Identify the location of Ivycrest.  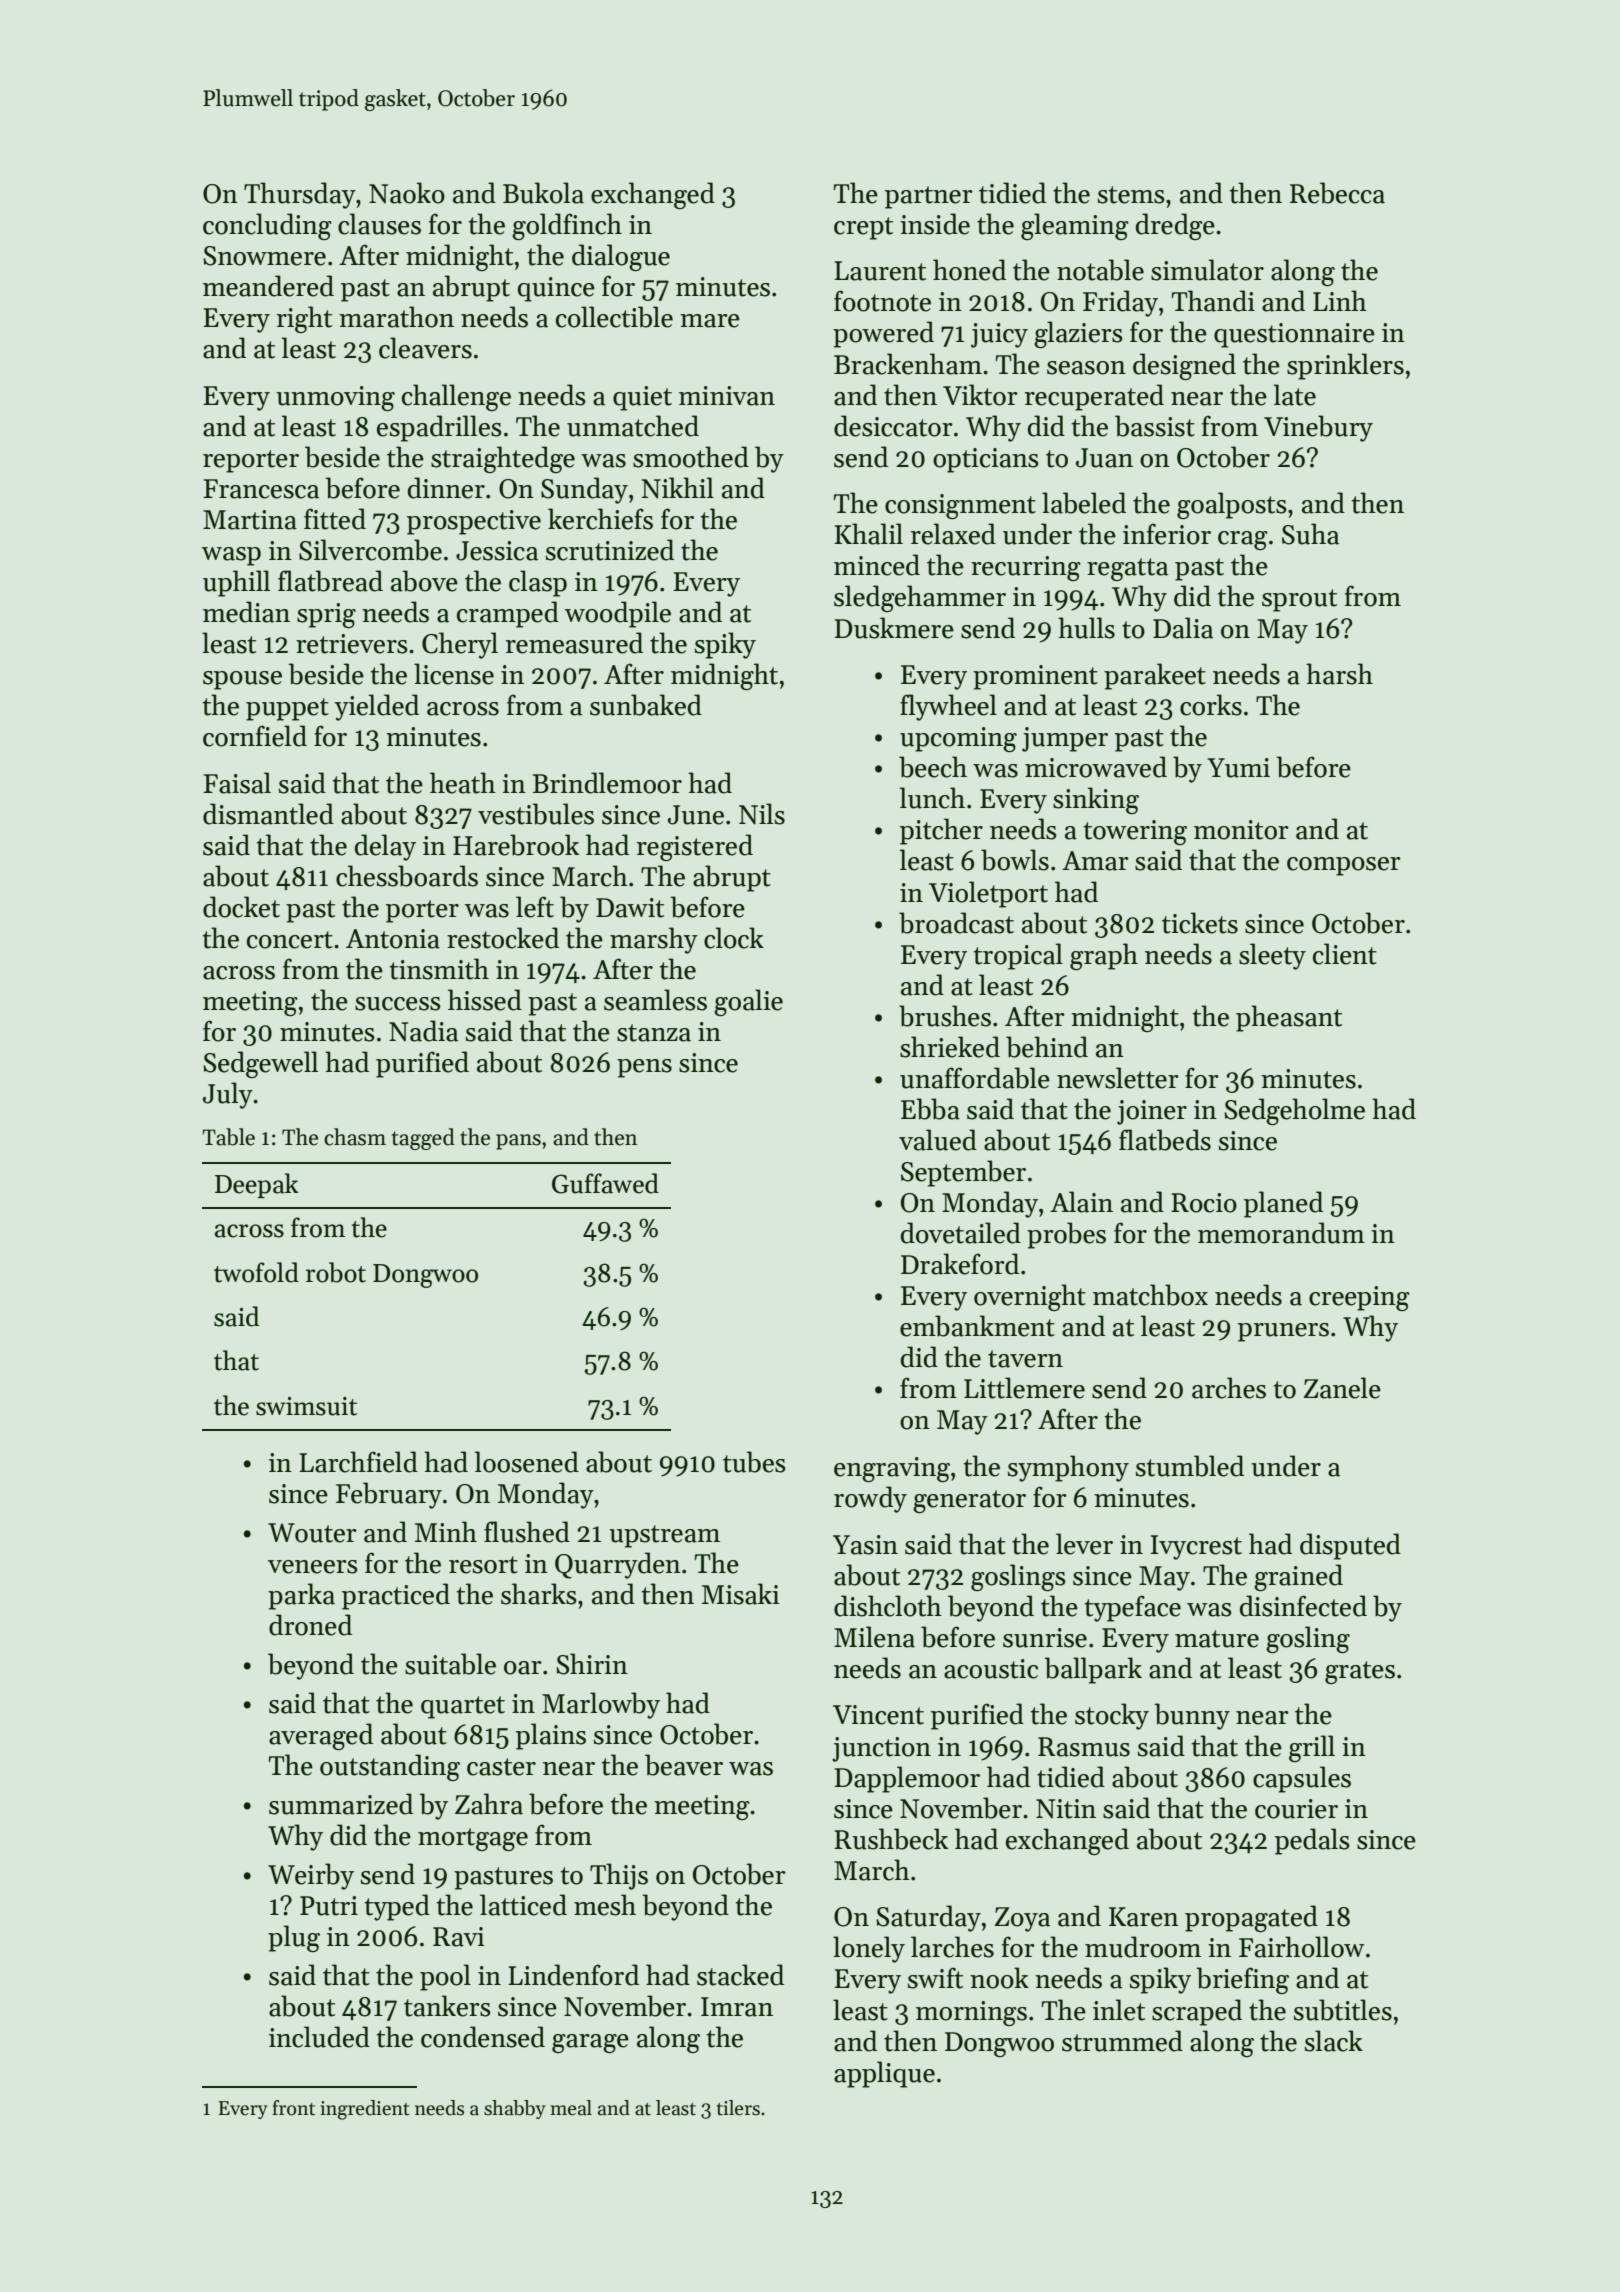
(1196, 1547).
